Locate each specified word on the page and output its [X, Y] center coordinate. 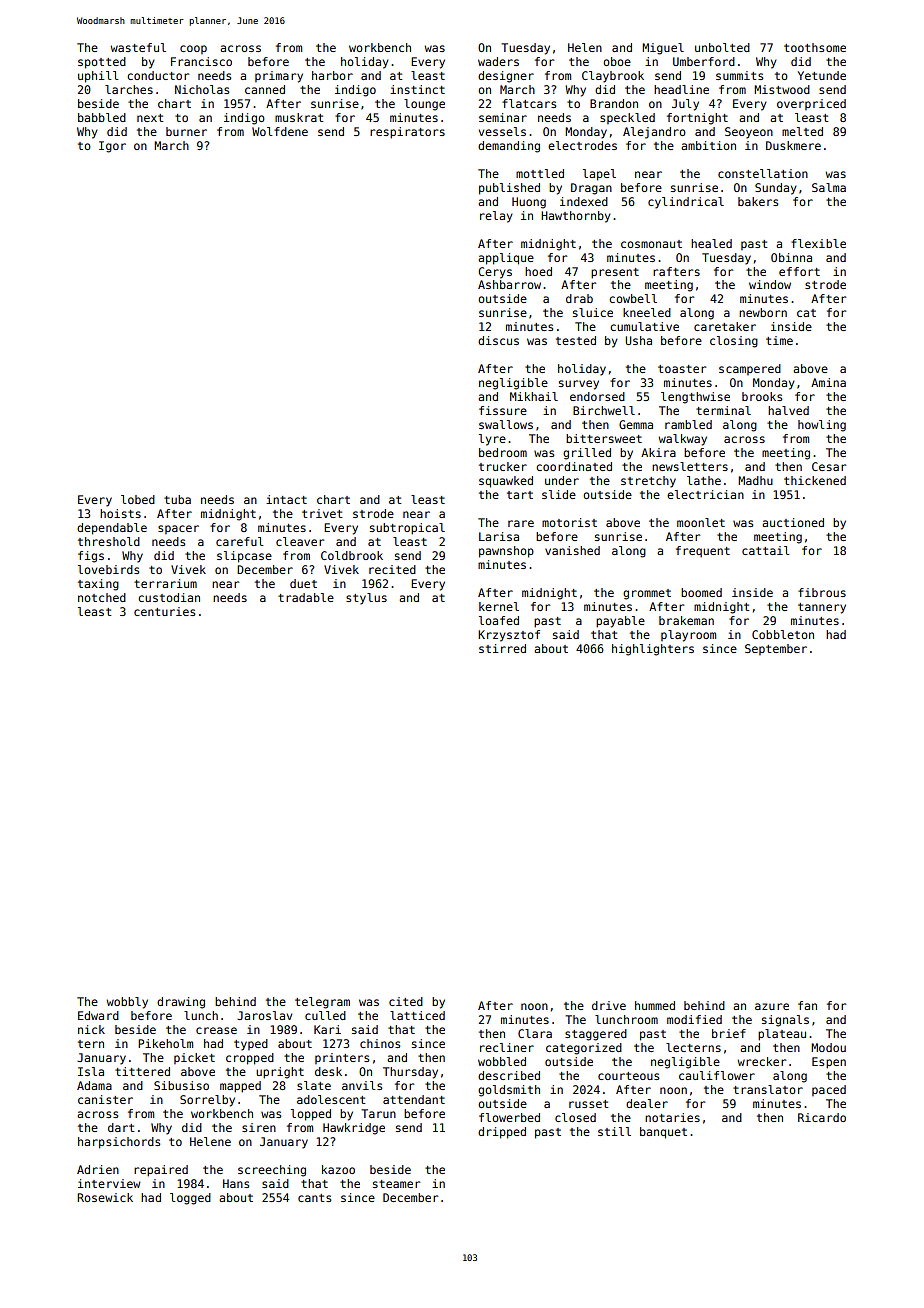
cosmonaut [651, 244]
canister [105, 1099]
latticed [417, 1015]
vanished [572, 550]
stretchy [648, 482]
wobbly [127, 1003]
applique [506, 259]
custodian [169, 597]
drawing [181, 1003]
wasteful [138, 47]
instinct [417, 89]
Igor [112, 147]
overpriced [811, 104]
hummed [655, 1005]
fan [807, 1005]
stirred [502, 648]
